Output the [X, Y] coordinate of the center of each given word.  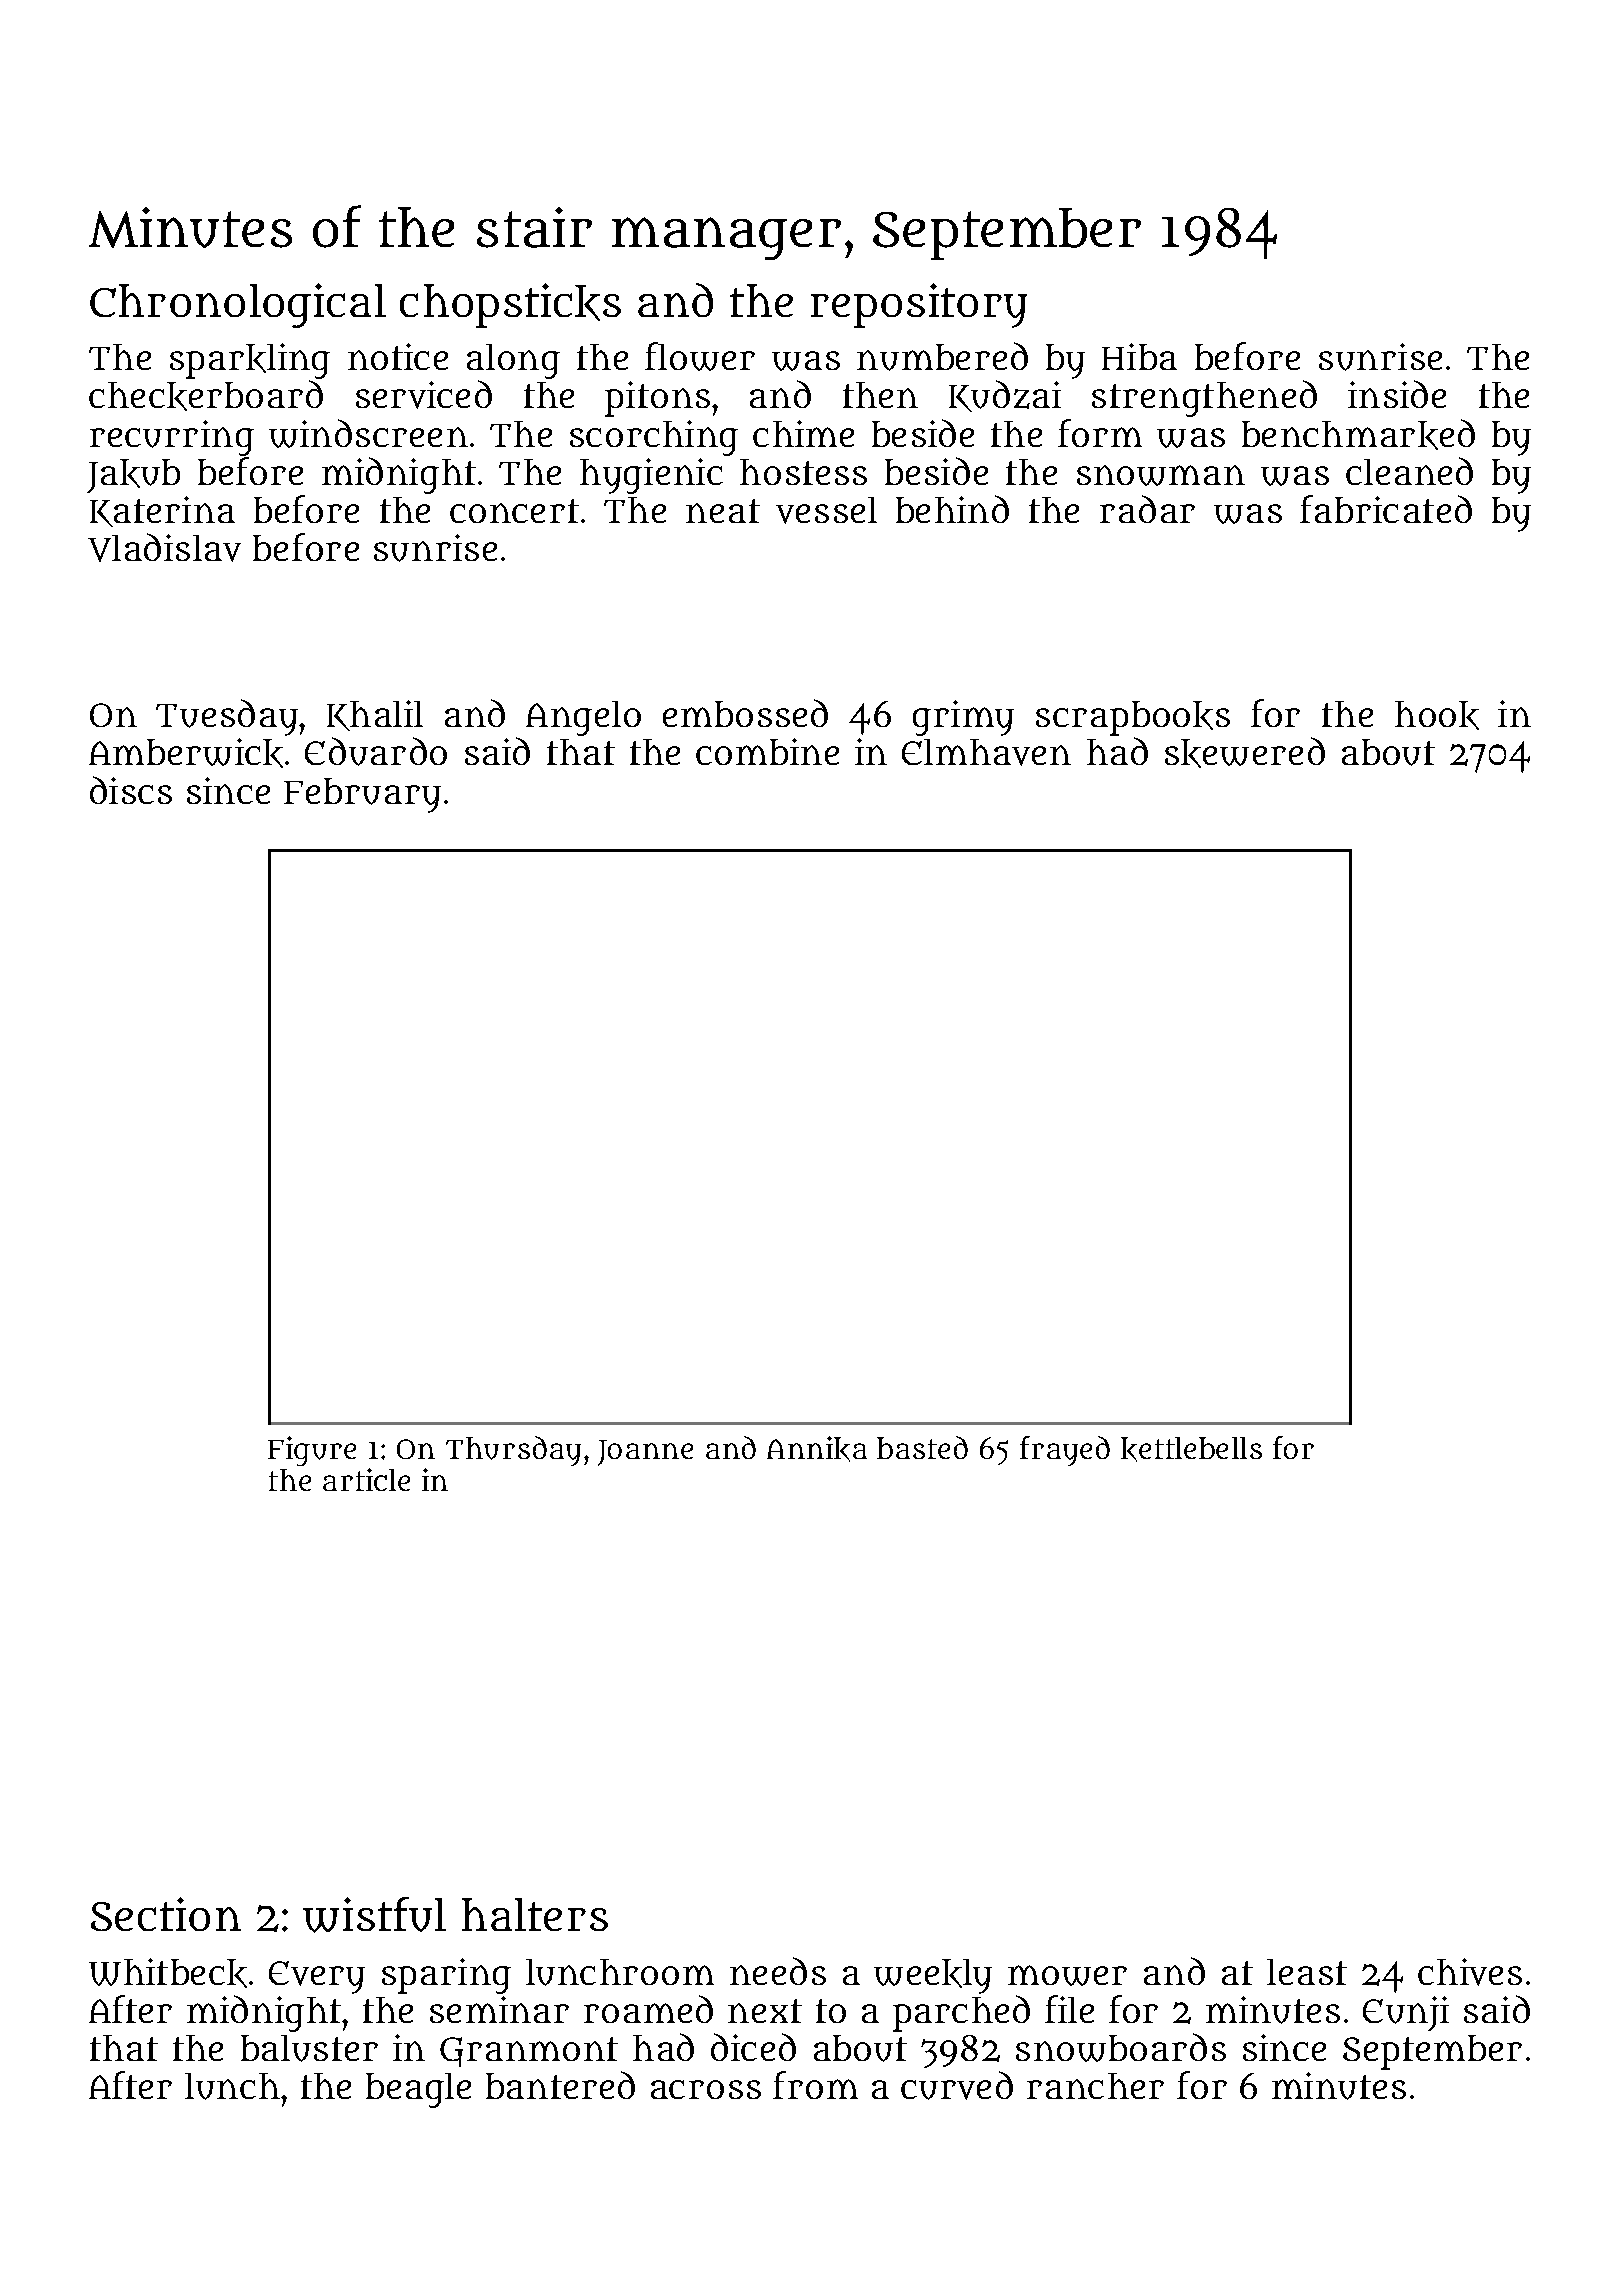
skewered [1245, 752]
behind [952, 509]
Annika [817, 1449]
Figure [312, 1451]
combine [767, 751]
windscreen [368, 433]
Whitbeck [168, 1973]
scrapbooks [1133, 718]
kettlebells [1191, 1449]
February [362, 795]
